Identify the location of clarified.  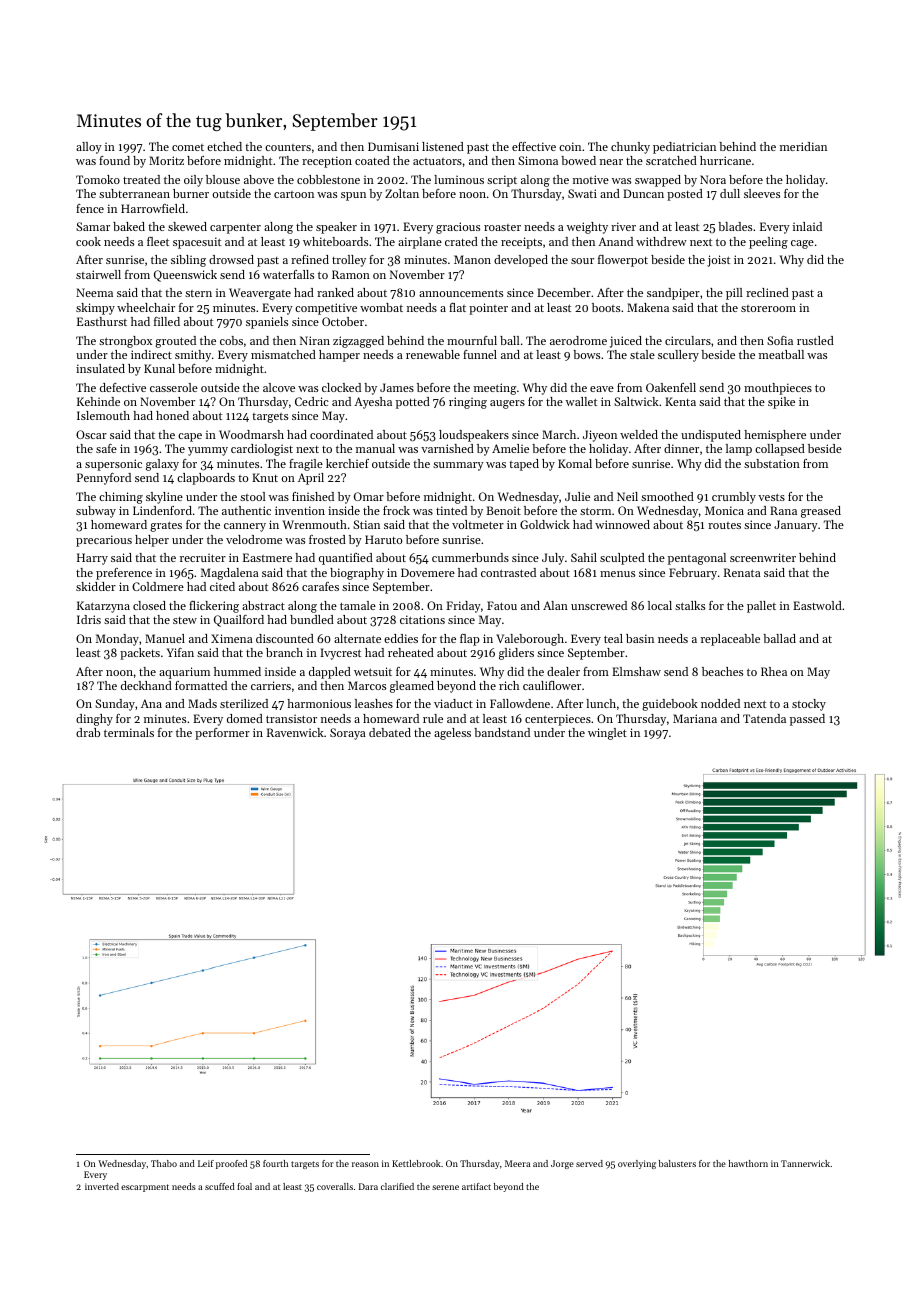
(397, 1186).
